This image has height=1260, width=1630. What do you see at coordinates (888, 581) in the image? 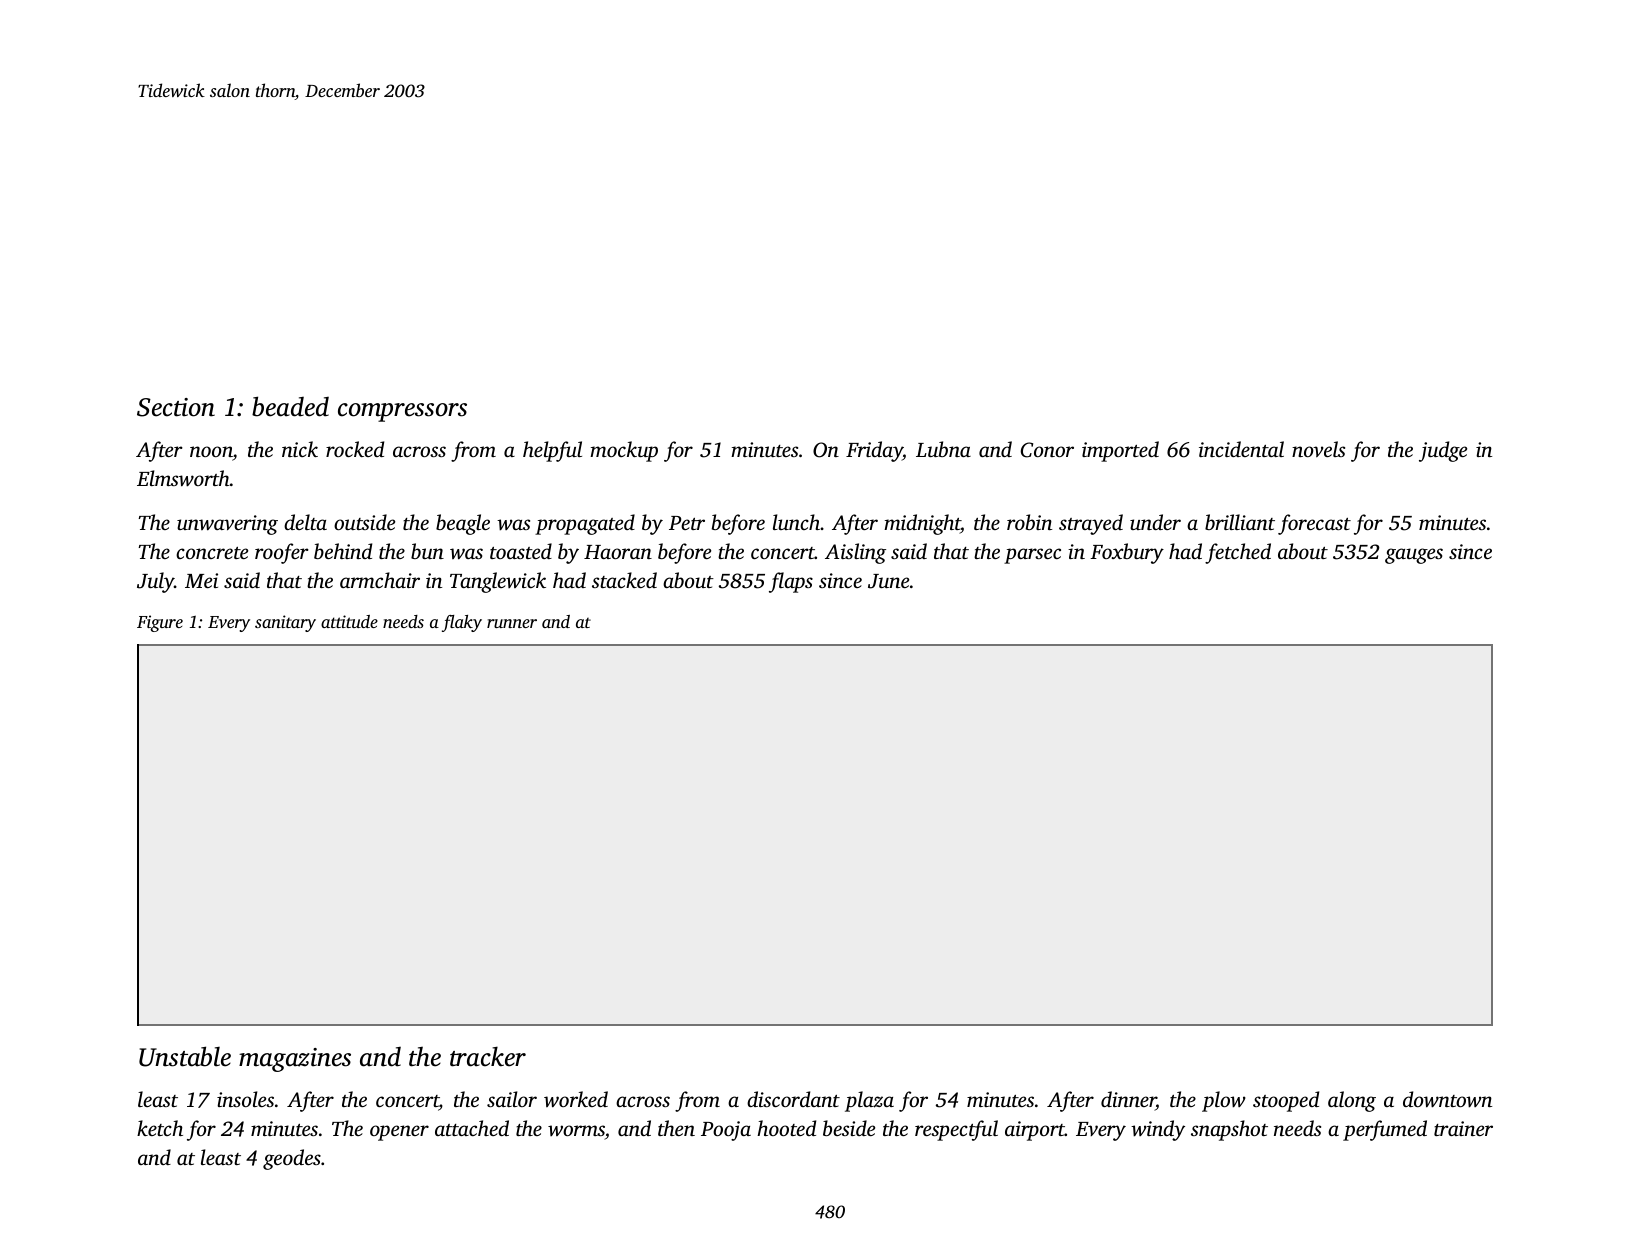
I see `June` at bounding box center [888, 581].
